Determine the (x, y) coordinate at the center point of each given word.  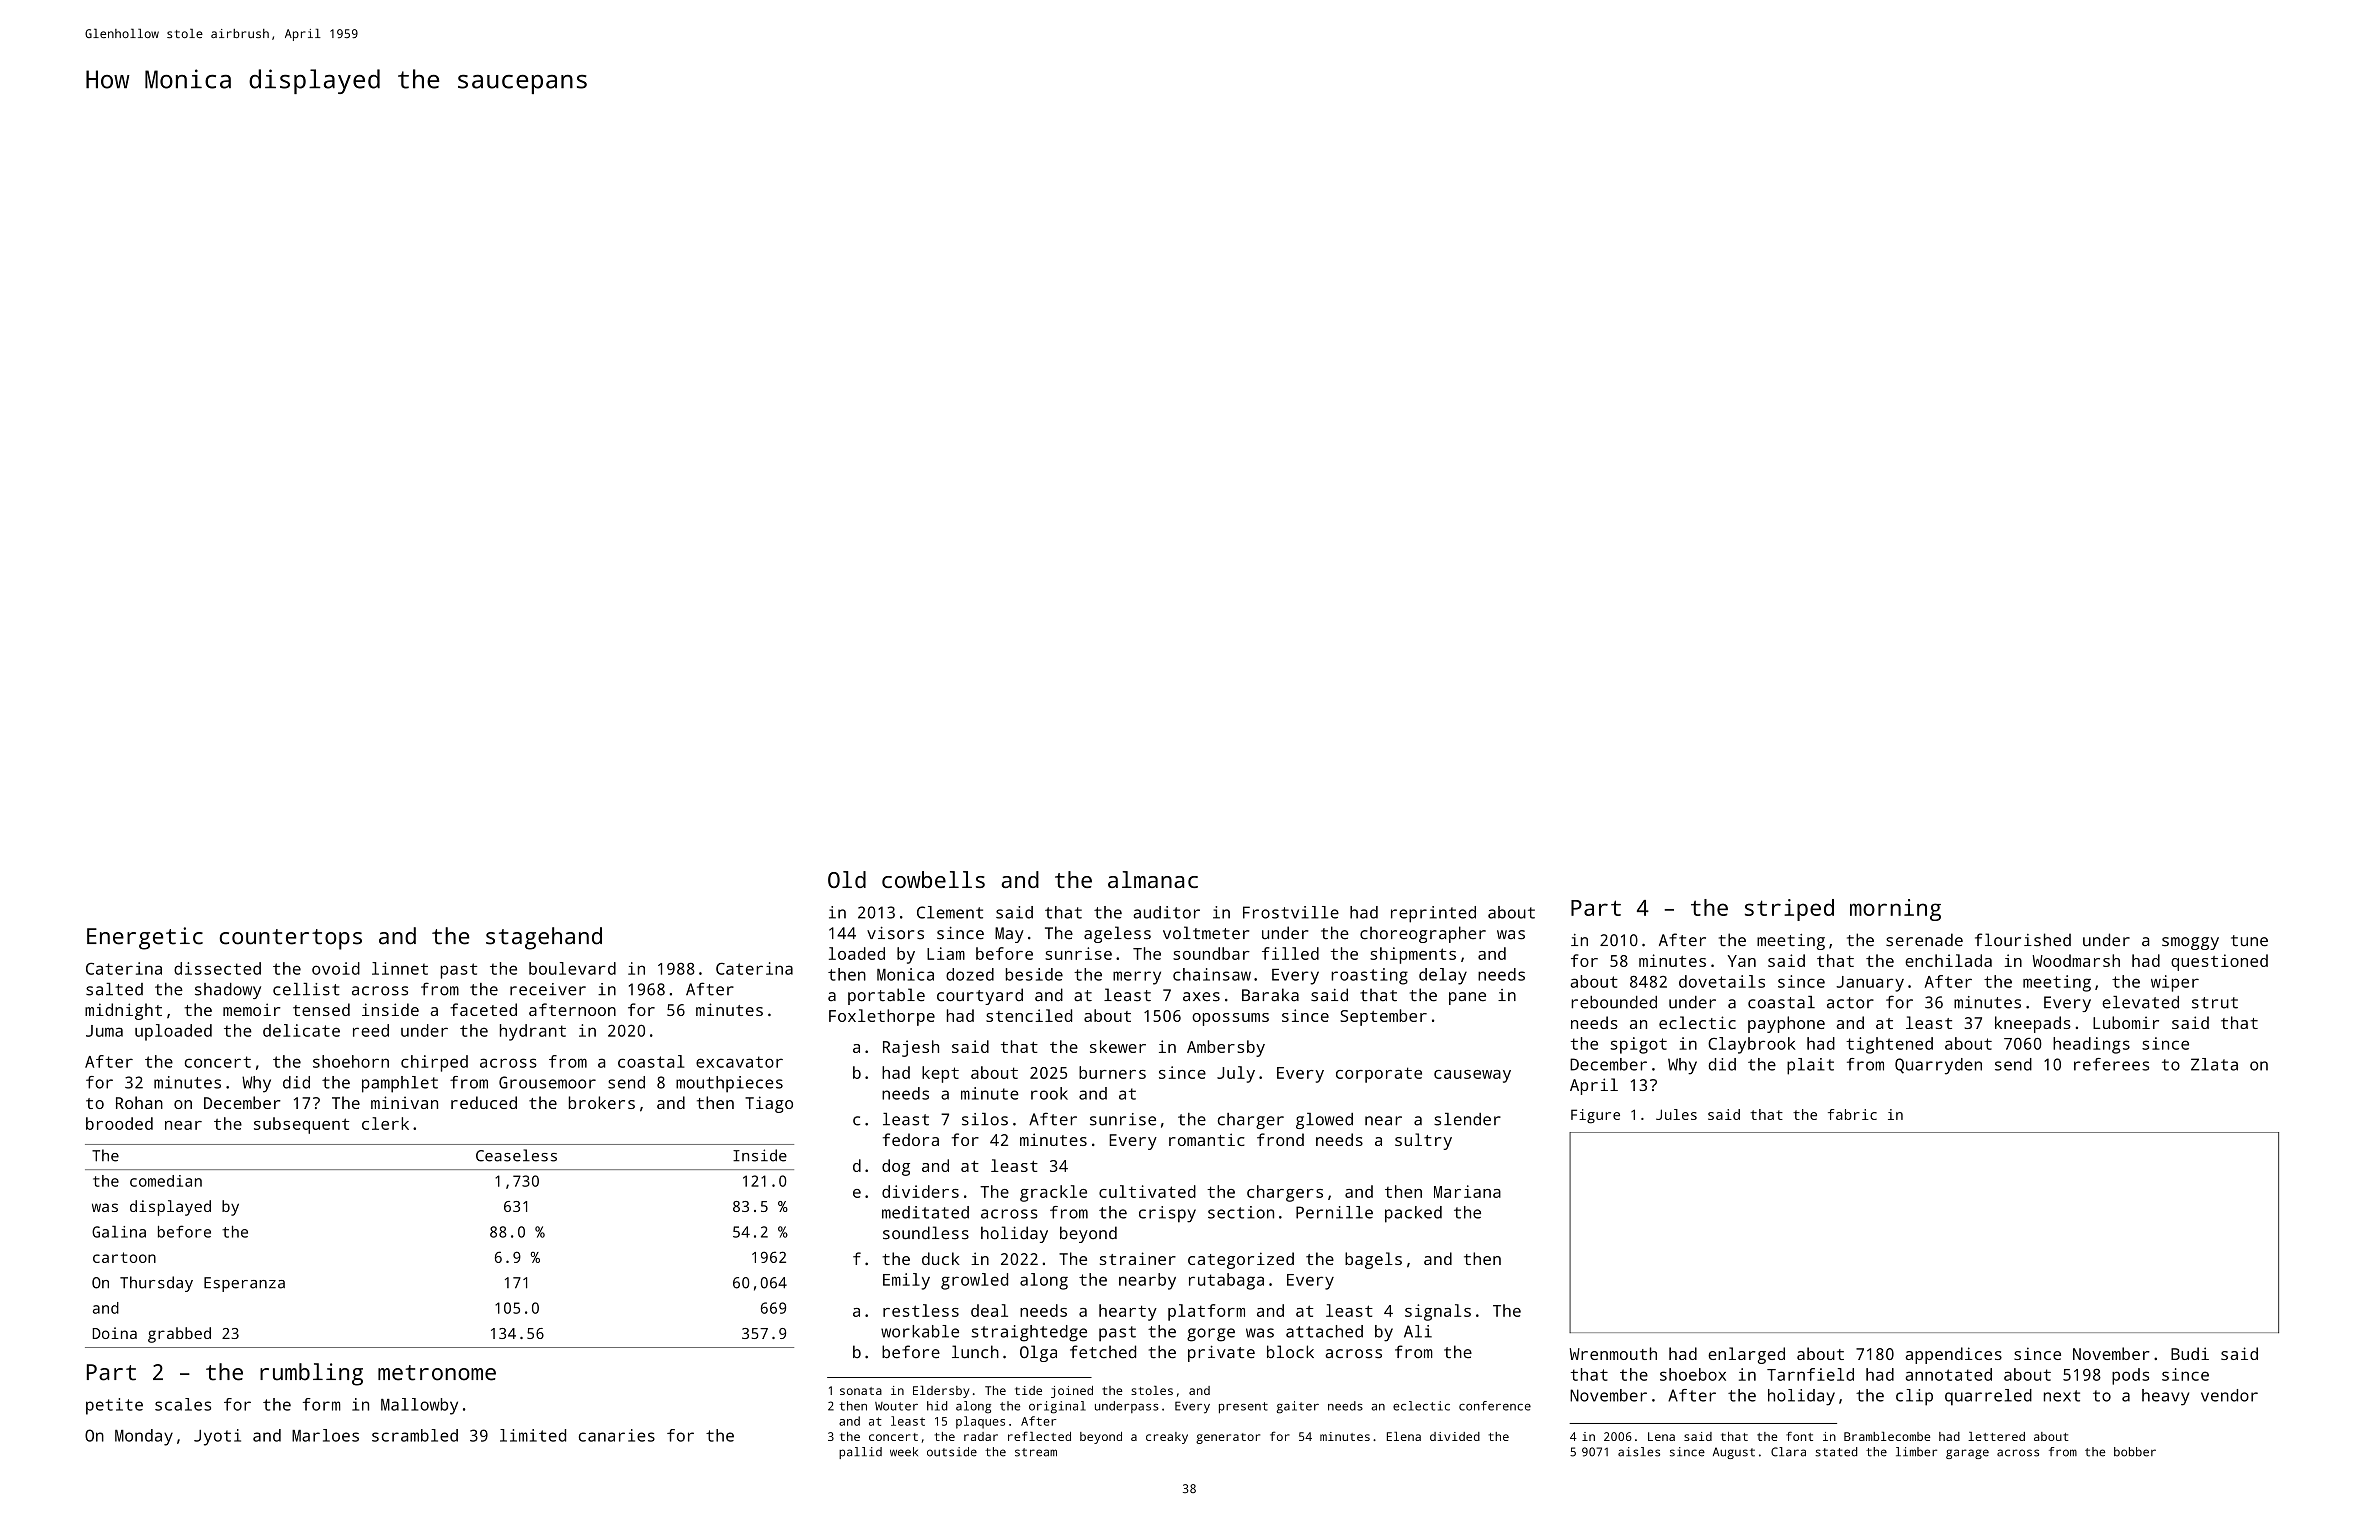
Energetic (145, 938)
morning (1895, 910)
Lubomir (2126, 1022)
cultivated (1147, 1191)
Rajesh (911, 1048)
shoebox (1693, 1374)
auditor (1167, 912)
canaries (617, 1435)
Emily (906, 1281)
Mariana (1467, 1191)
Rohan (139, 1102)
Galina (119, 1232)
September (1383, 1017)
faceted (483, 1009)
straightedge (1029, 1333)
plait (1810, 1066)
